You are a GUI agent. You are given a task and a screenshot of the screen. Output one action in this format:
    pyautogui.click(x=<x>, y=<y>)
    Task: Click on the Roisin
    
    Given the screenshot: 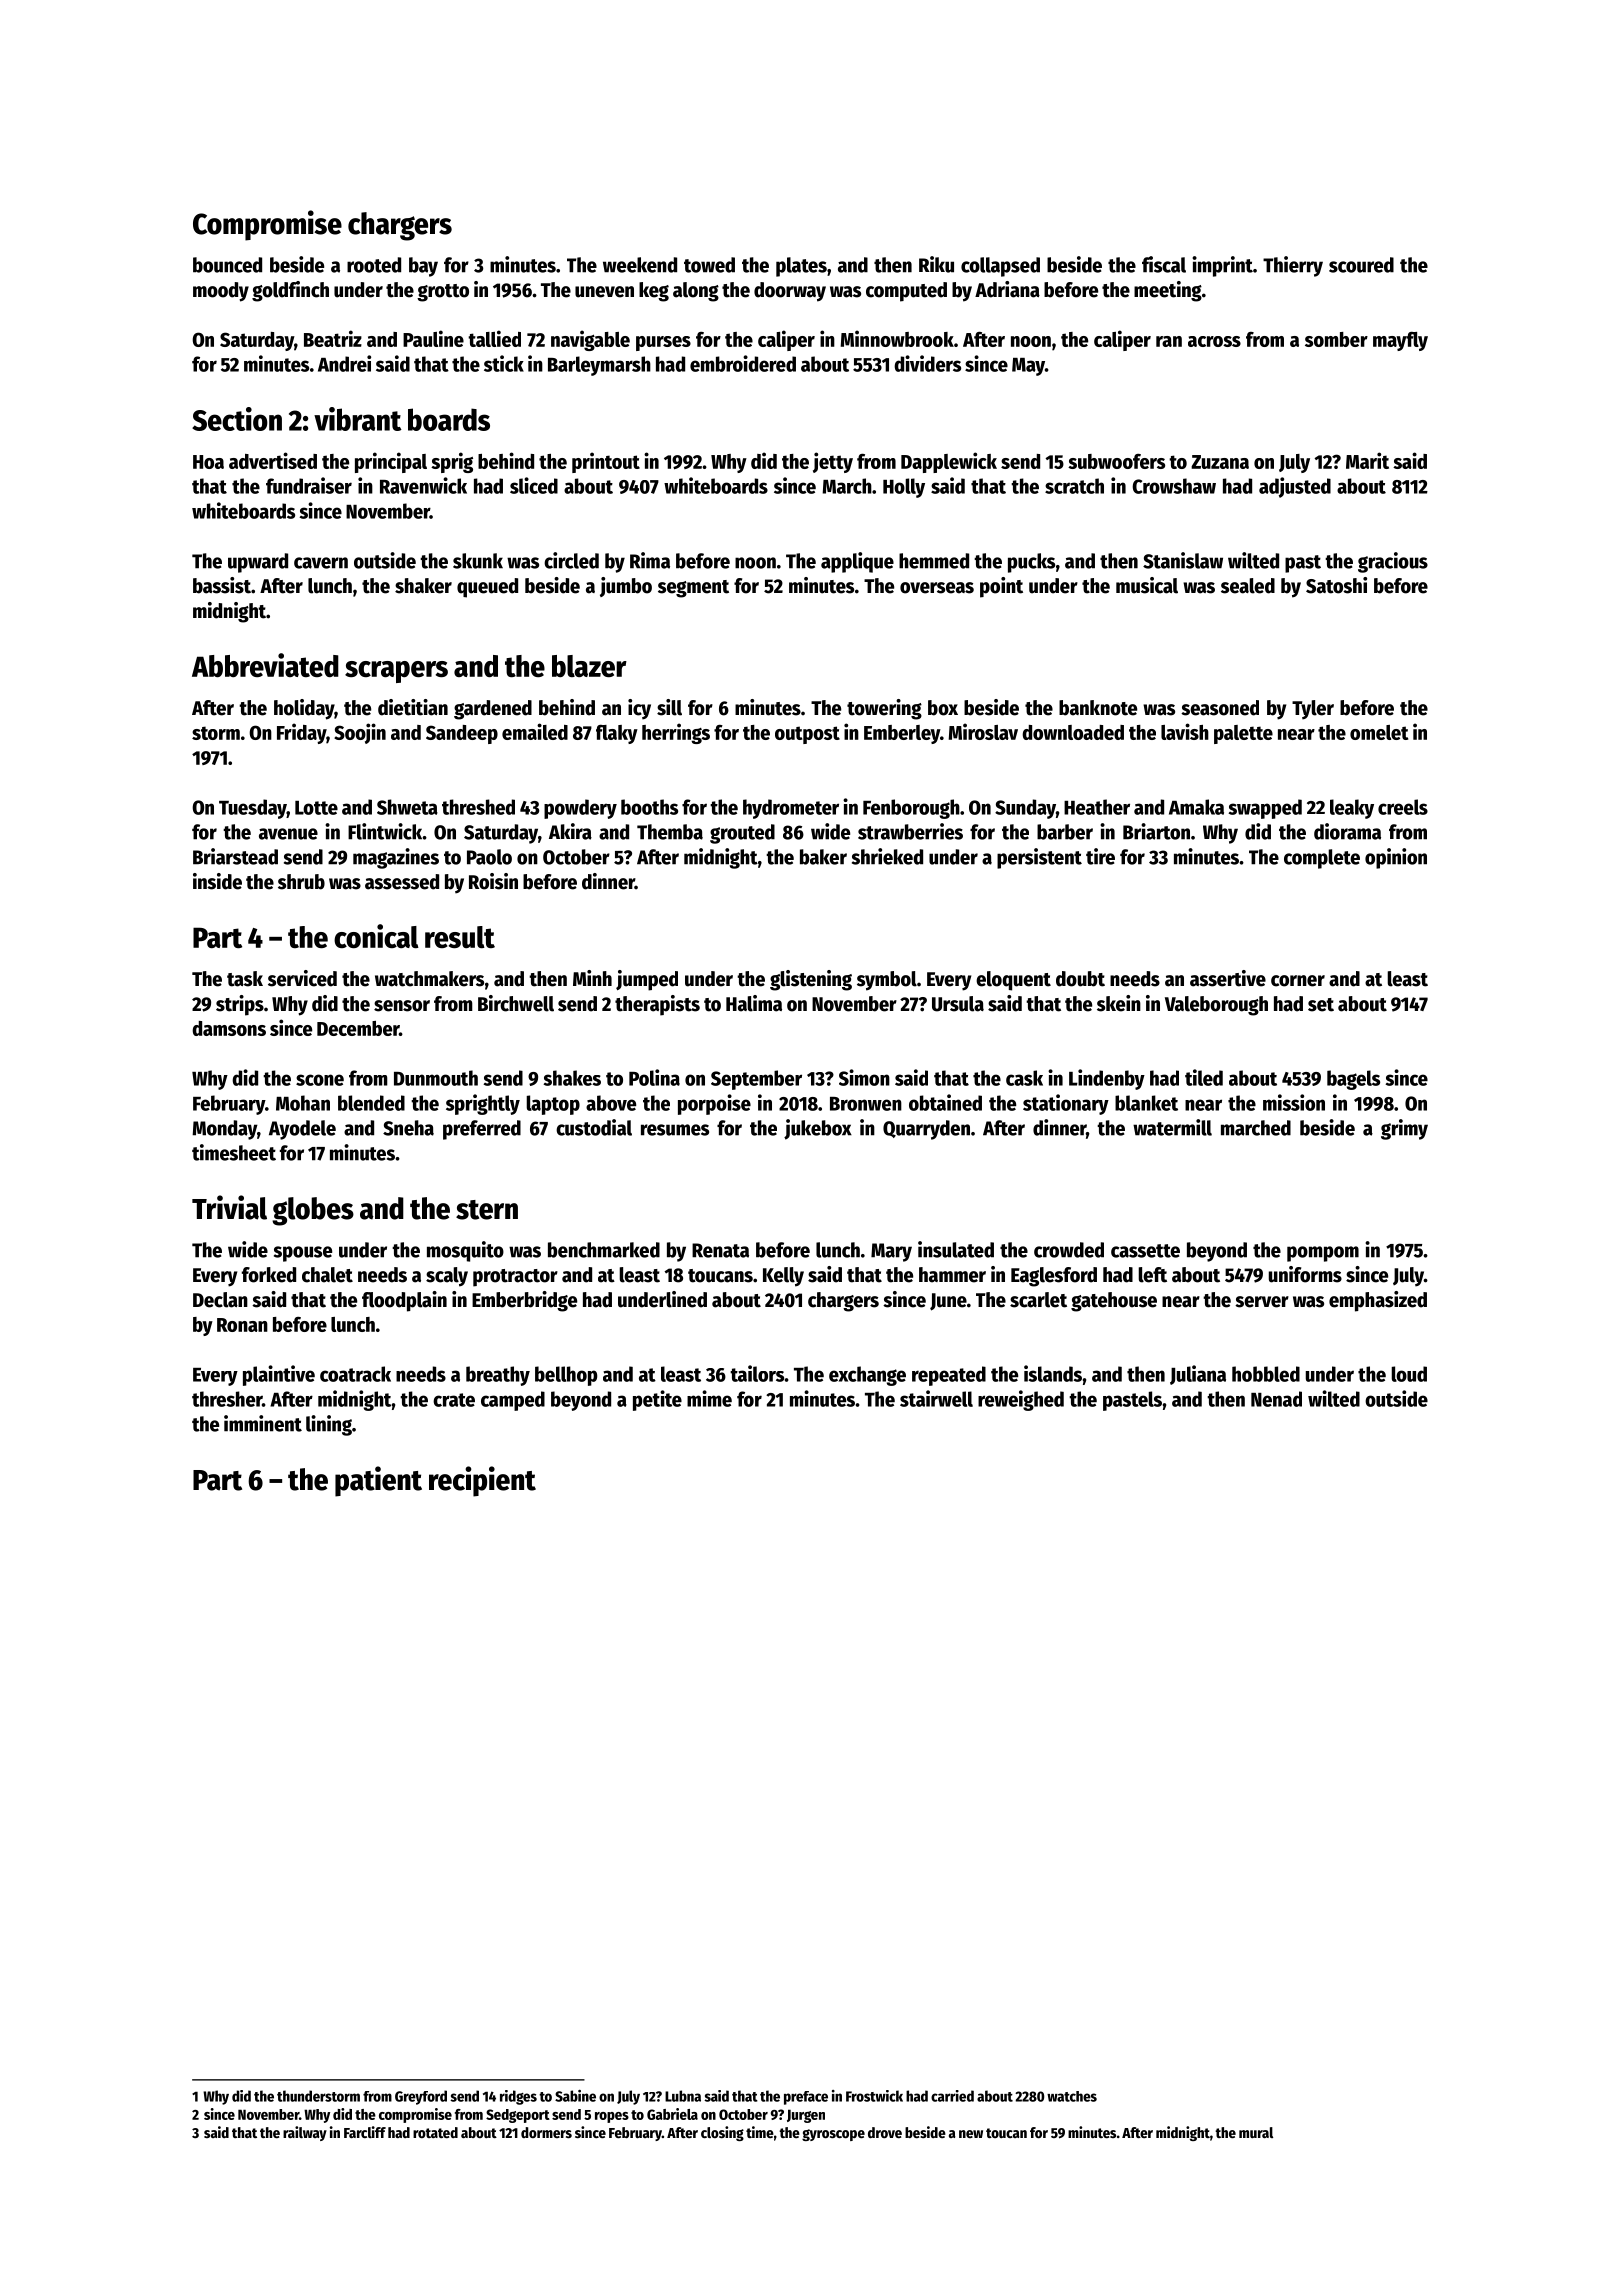 What is the action you would take?
    pyautogui.click(x=493, y=881)
